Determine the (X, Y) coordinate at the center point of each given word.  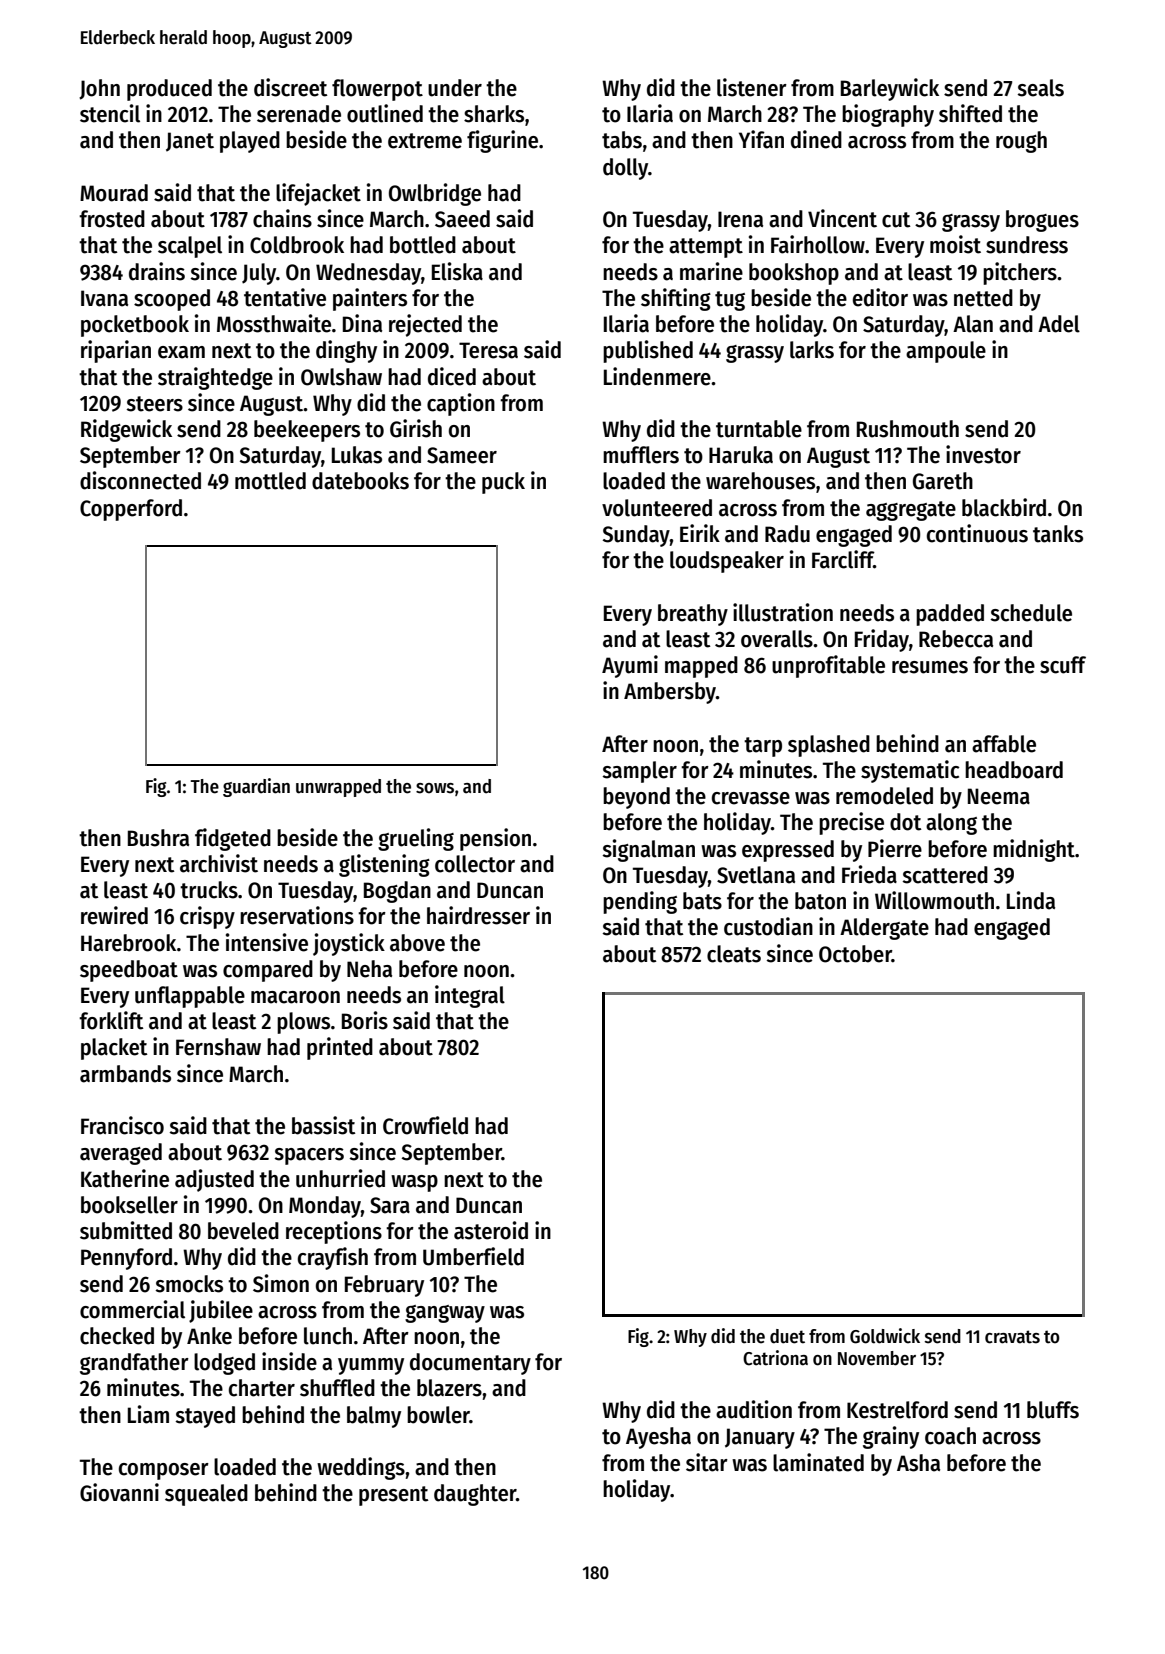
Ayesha (658, 1438)
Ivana (104, 298)
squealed (206, 1495)
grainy (891, 1437)
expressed (788, 851)
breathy (693, 615)
